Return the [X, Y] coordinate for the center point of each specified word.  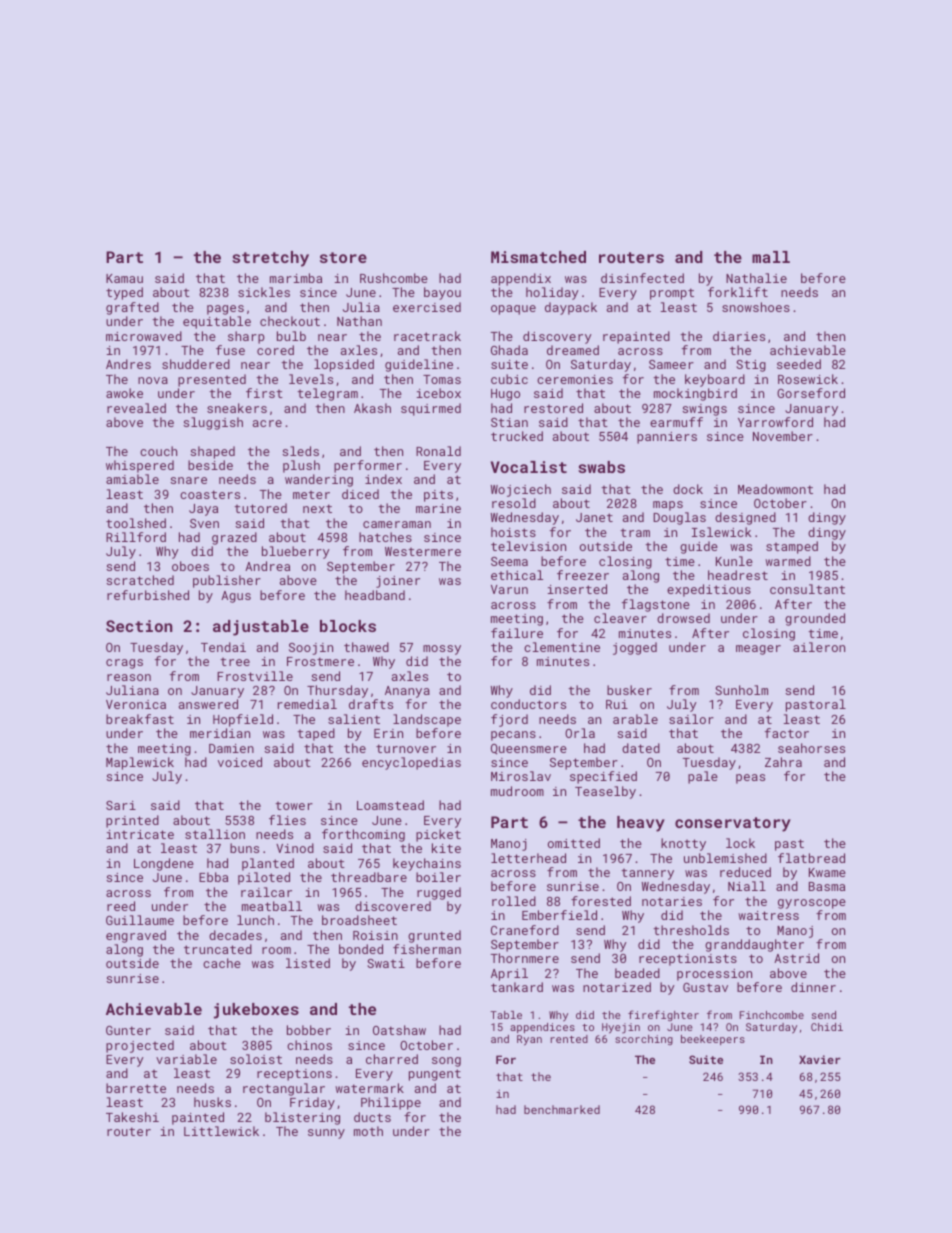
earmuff [676, 422]
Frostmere [320, 661]
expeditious [709, 590]
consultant [807, 589]
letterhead [528, 858]
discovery [557, 337]
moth [368, 1131]
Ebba [213, 877]
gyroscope [812, 904]
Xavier [820, 1059]
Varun [509, 589]
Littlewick [221, 1131]
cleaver [620, 618]
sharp [246, 337]
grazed [234, 538]
